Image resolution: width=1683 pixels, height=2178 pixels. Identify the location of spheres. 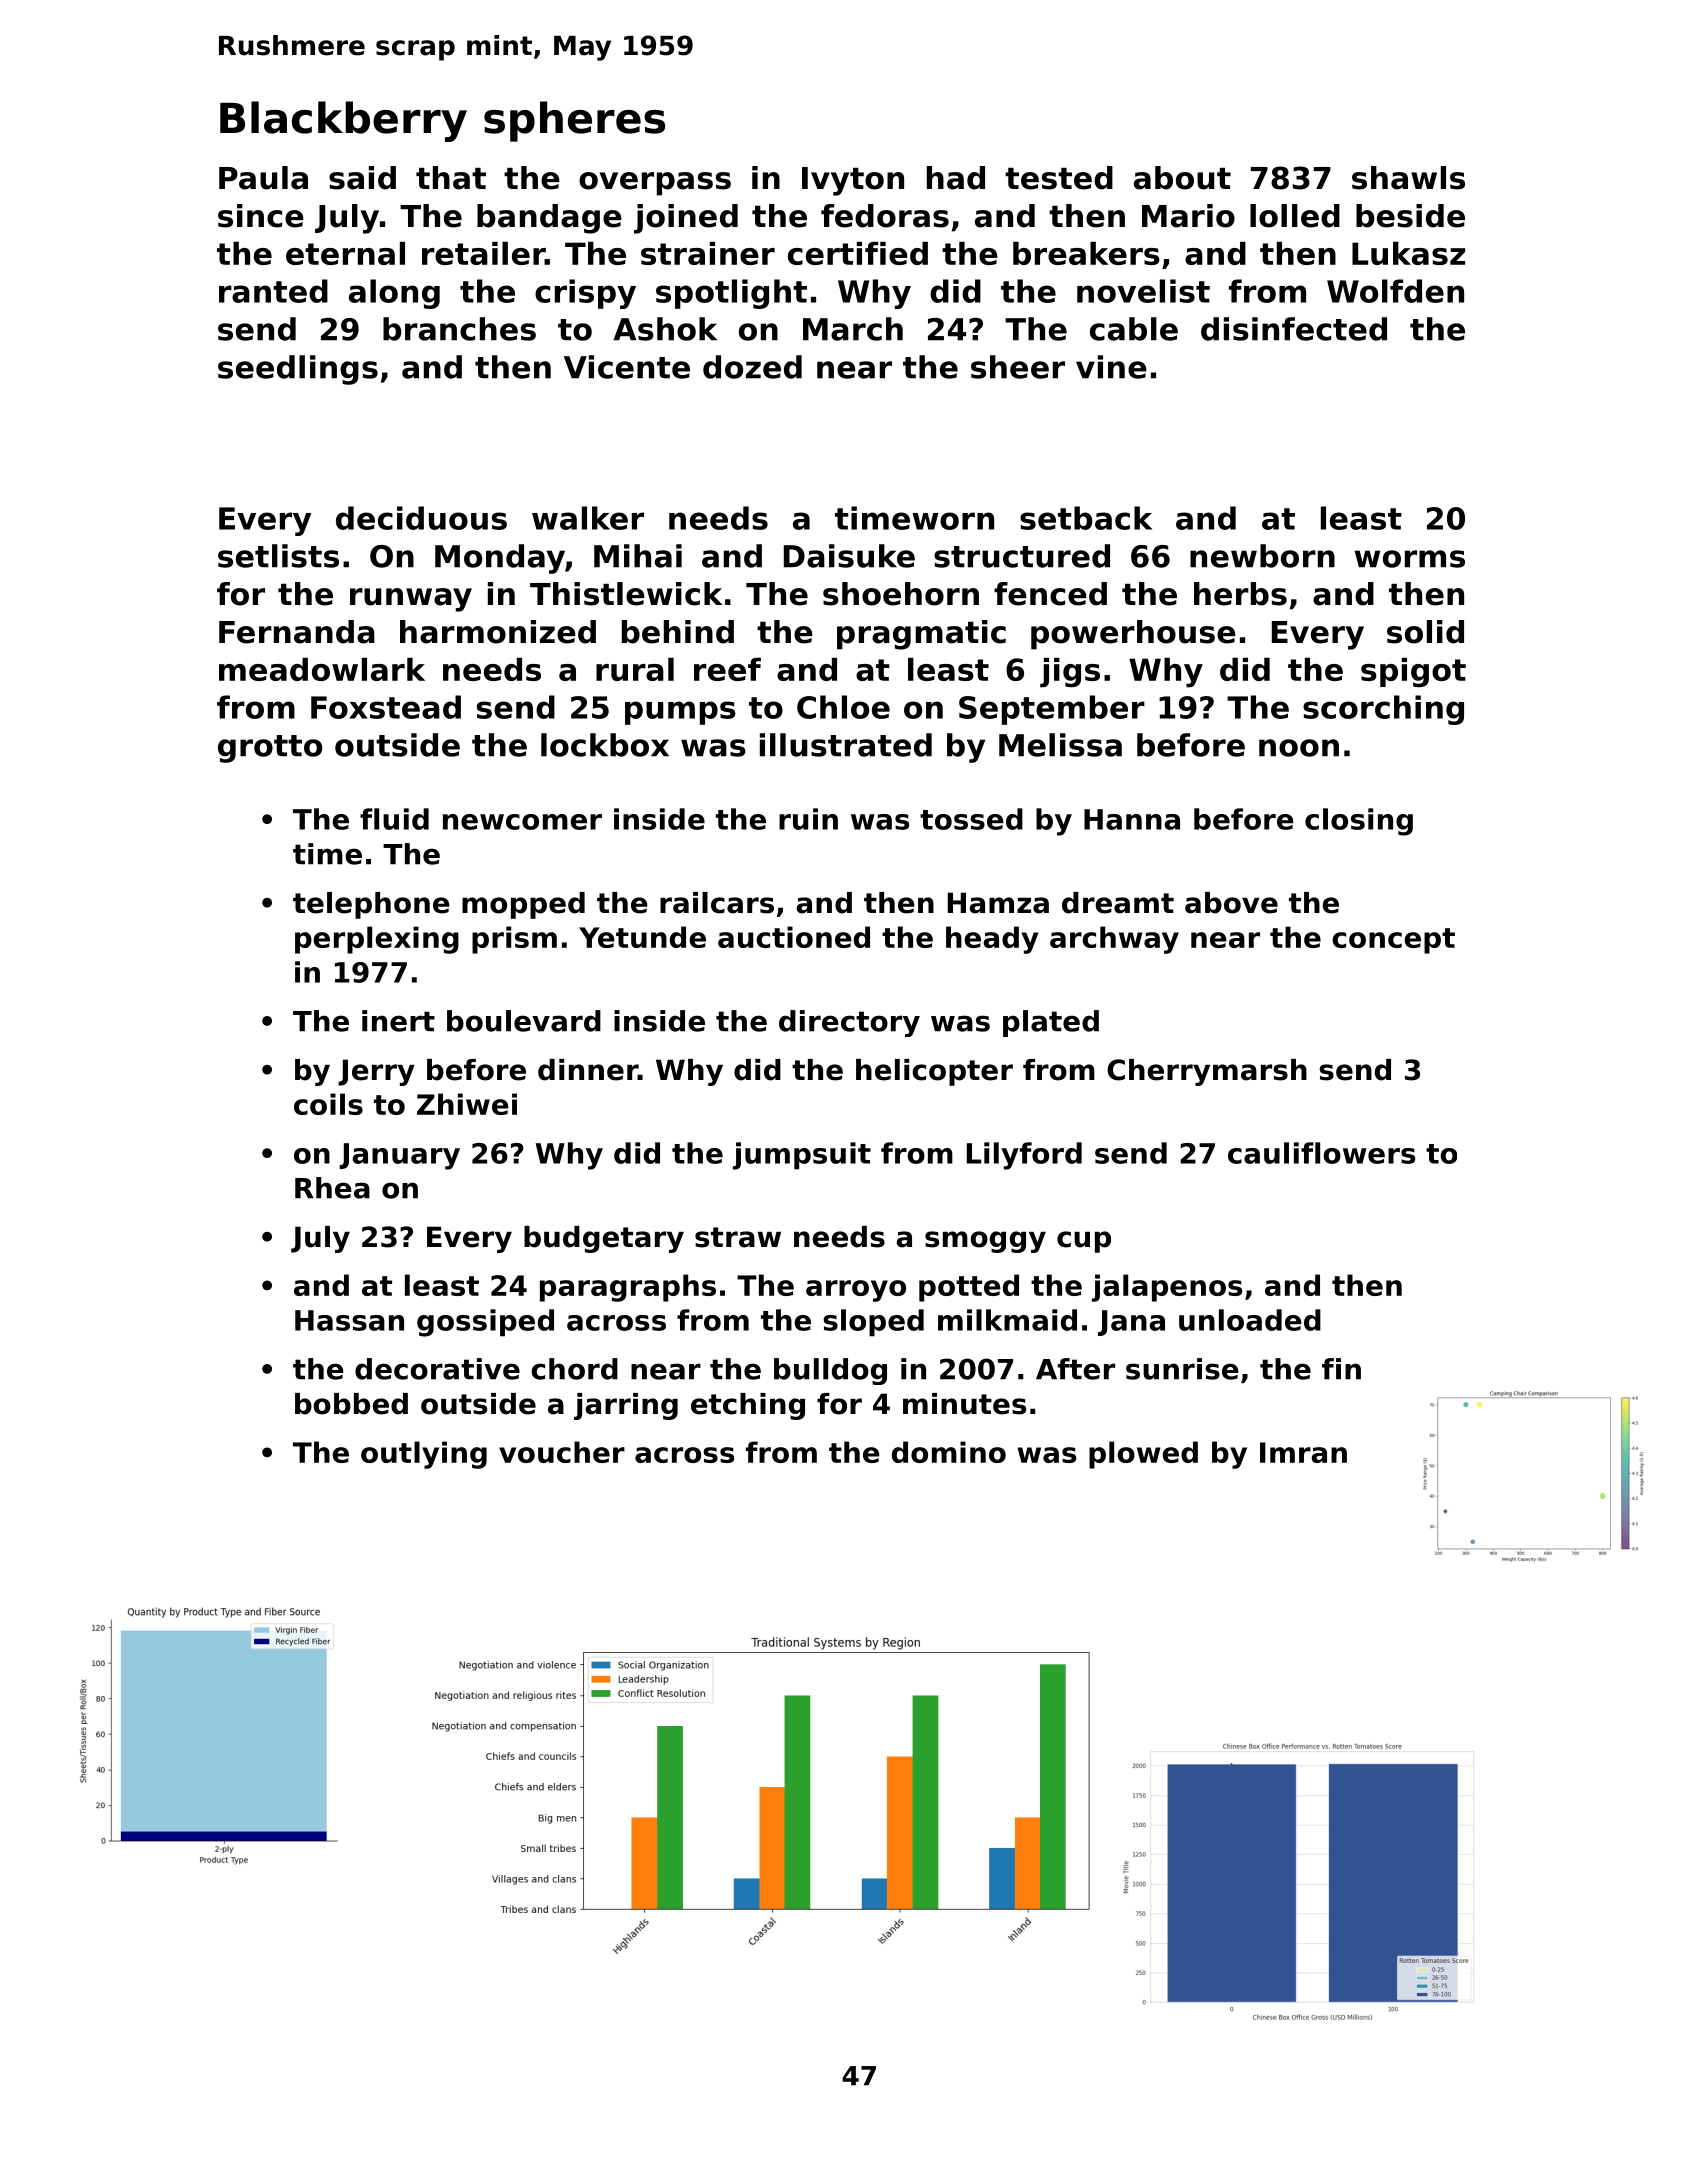
(574, 121).
